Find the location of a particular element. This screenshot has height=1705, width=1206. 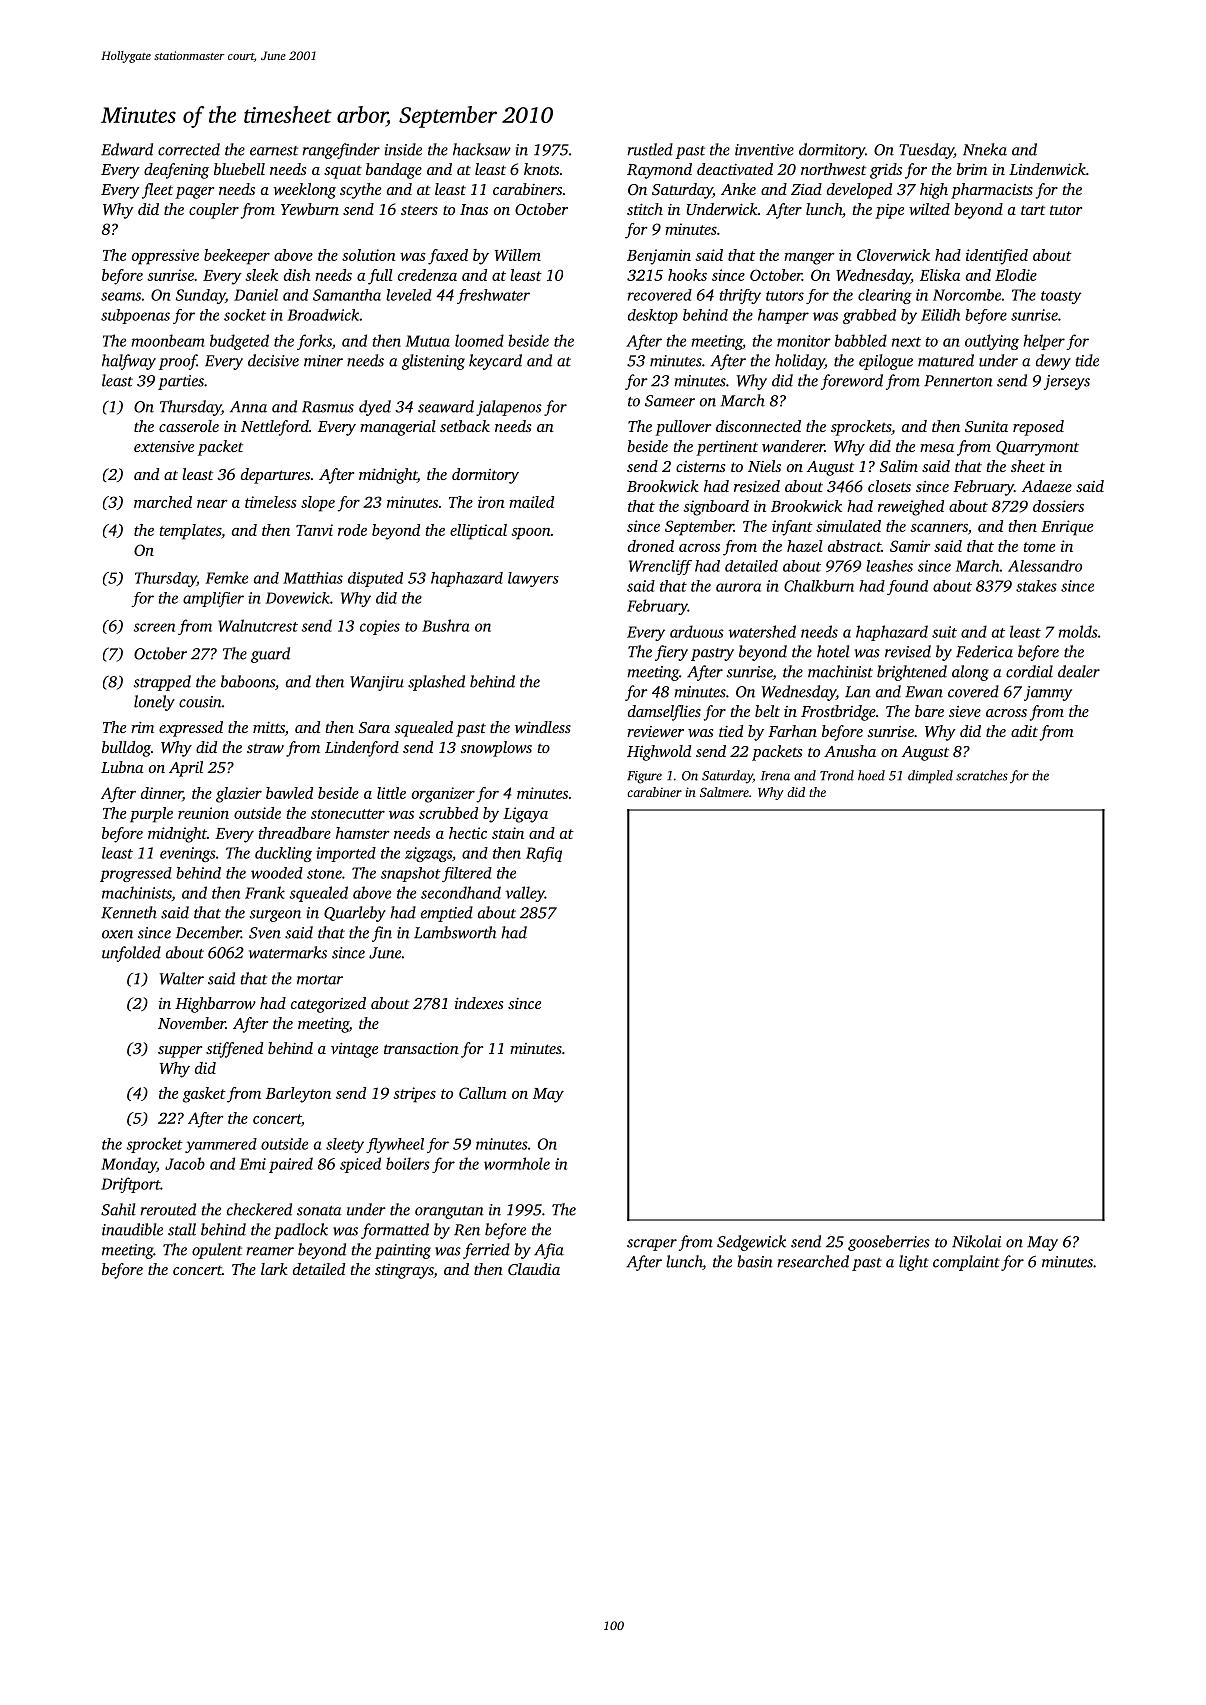

Sunday is located at coordinates (200, 296).
